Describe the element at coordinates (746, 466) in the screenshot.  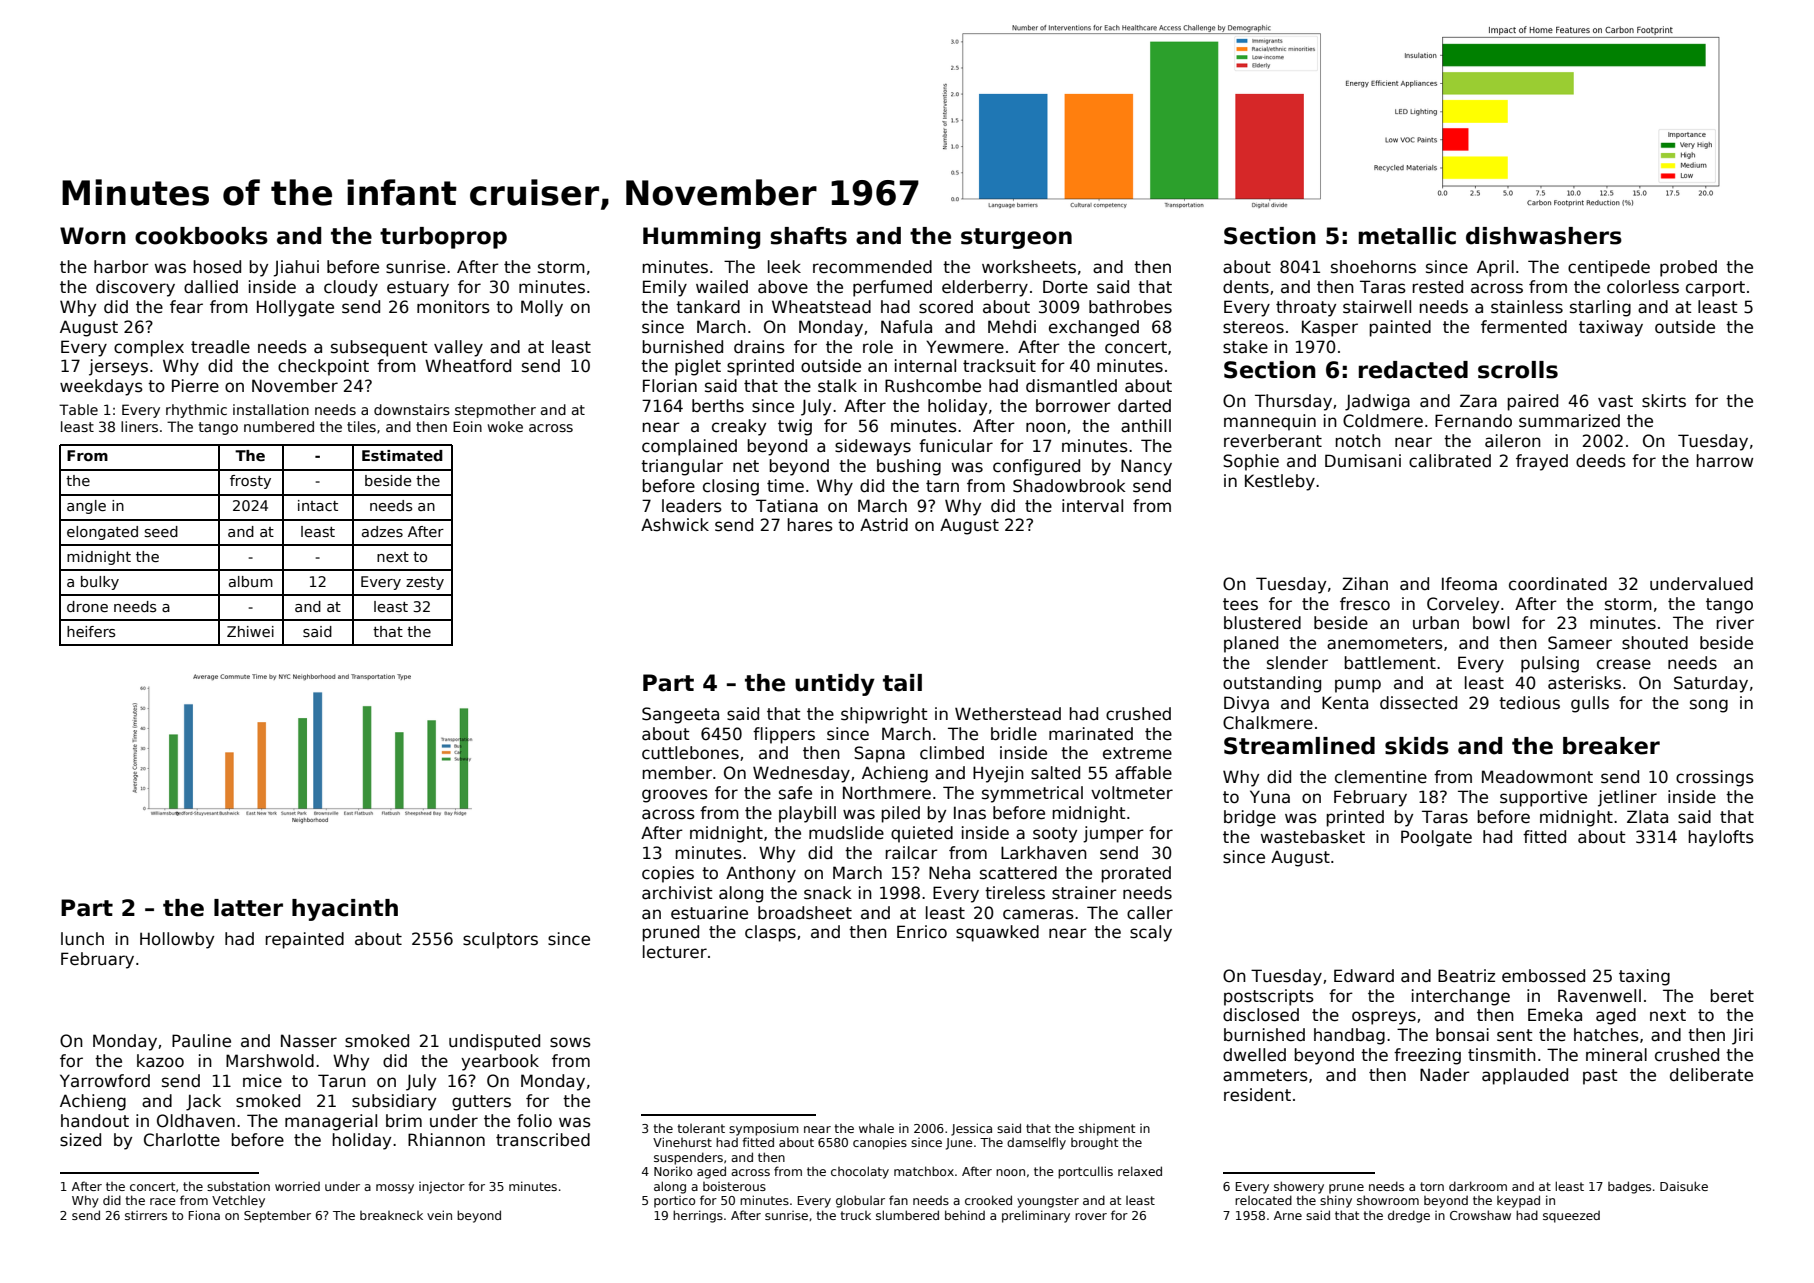
I see `net` at that location.
